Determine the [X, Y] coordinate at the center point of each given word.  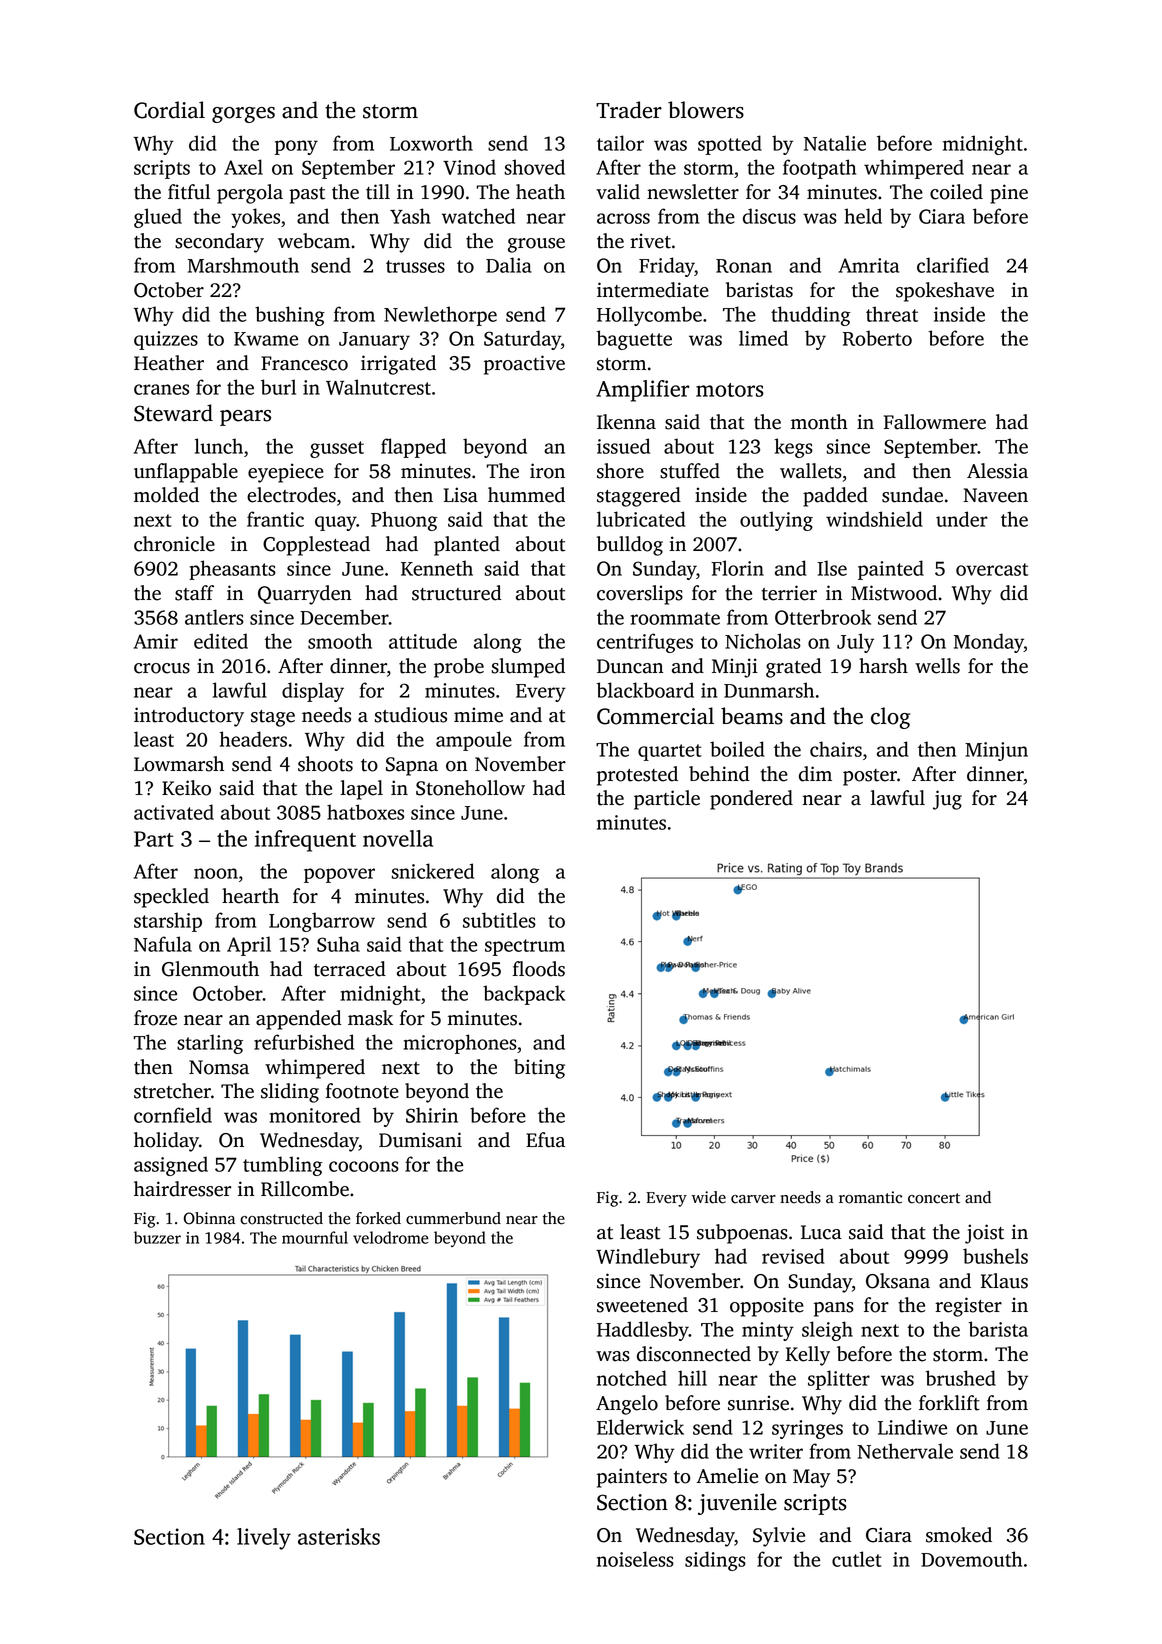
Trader [629, 110]
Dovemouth [971, 1559]
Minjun [996, 751]
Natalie [835, 143]
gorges [243, 115]
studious [411, 715]
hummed [526, 495]
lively [264, 1539]
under [962, 519]
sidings [715, 1561]
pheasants [232, 570]
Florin [737, 568]
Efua [545, 1140]
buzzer [157, 1237]
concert [934, 1198]
